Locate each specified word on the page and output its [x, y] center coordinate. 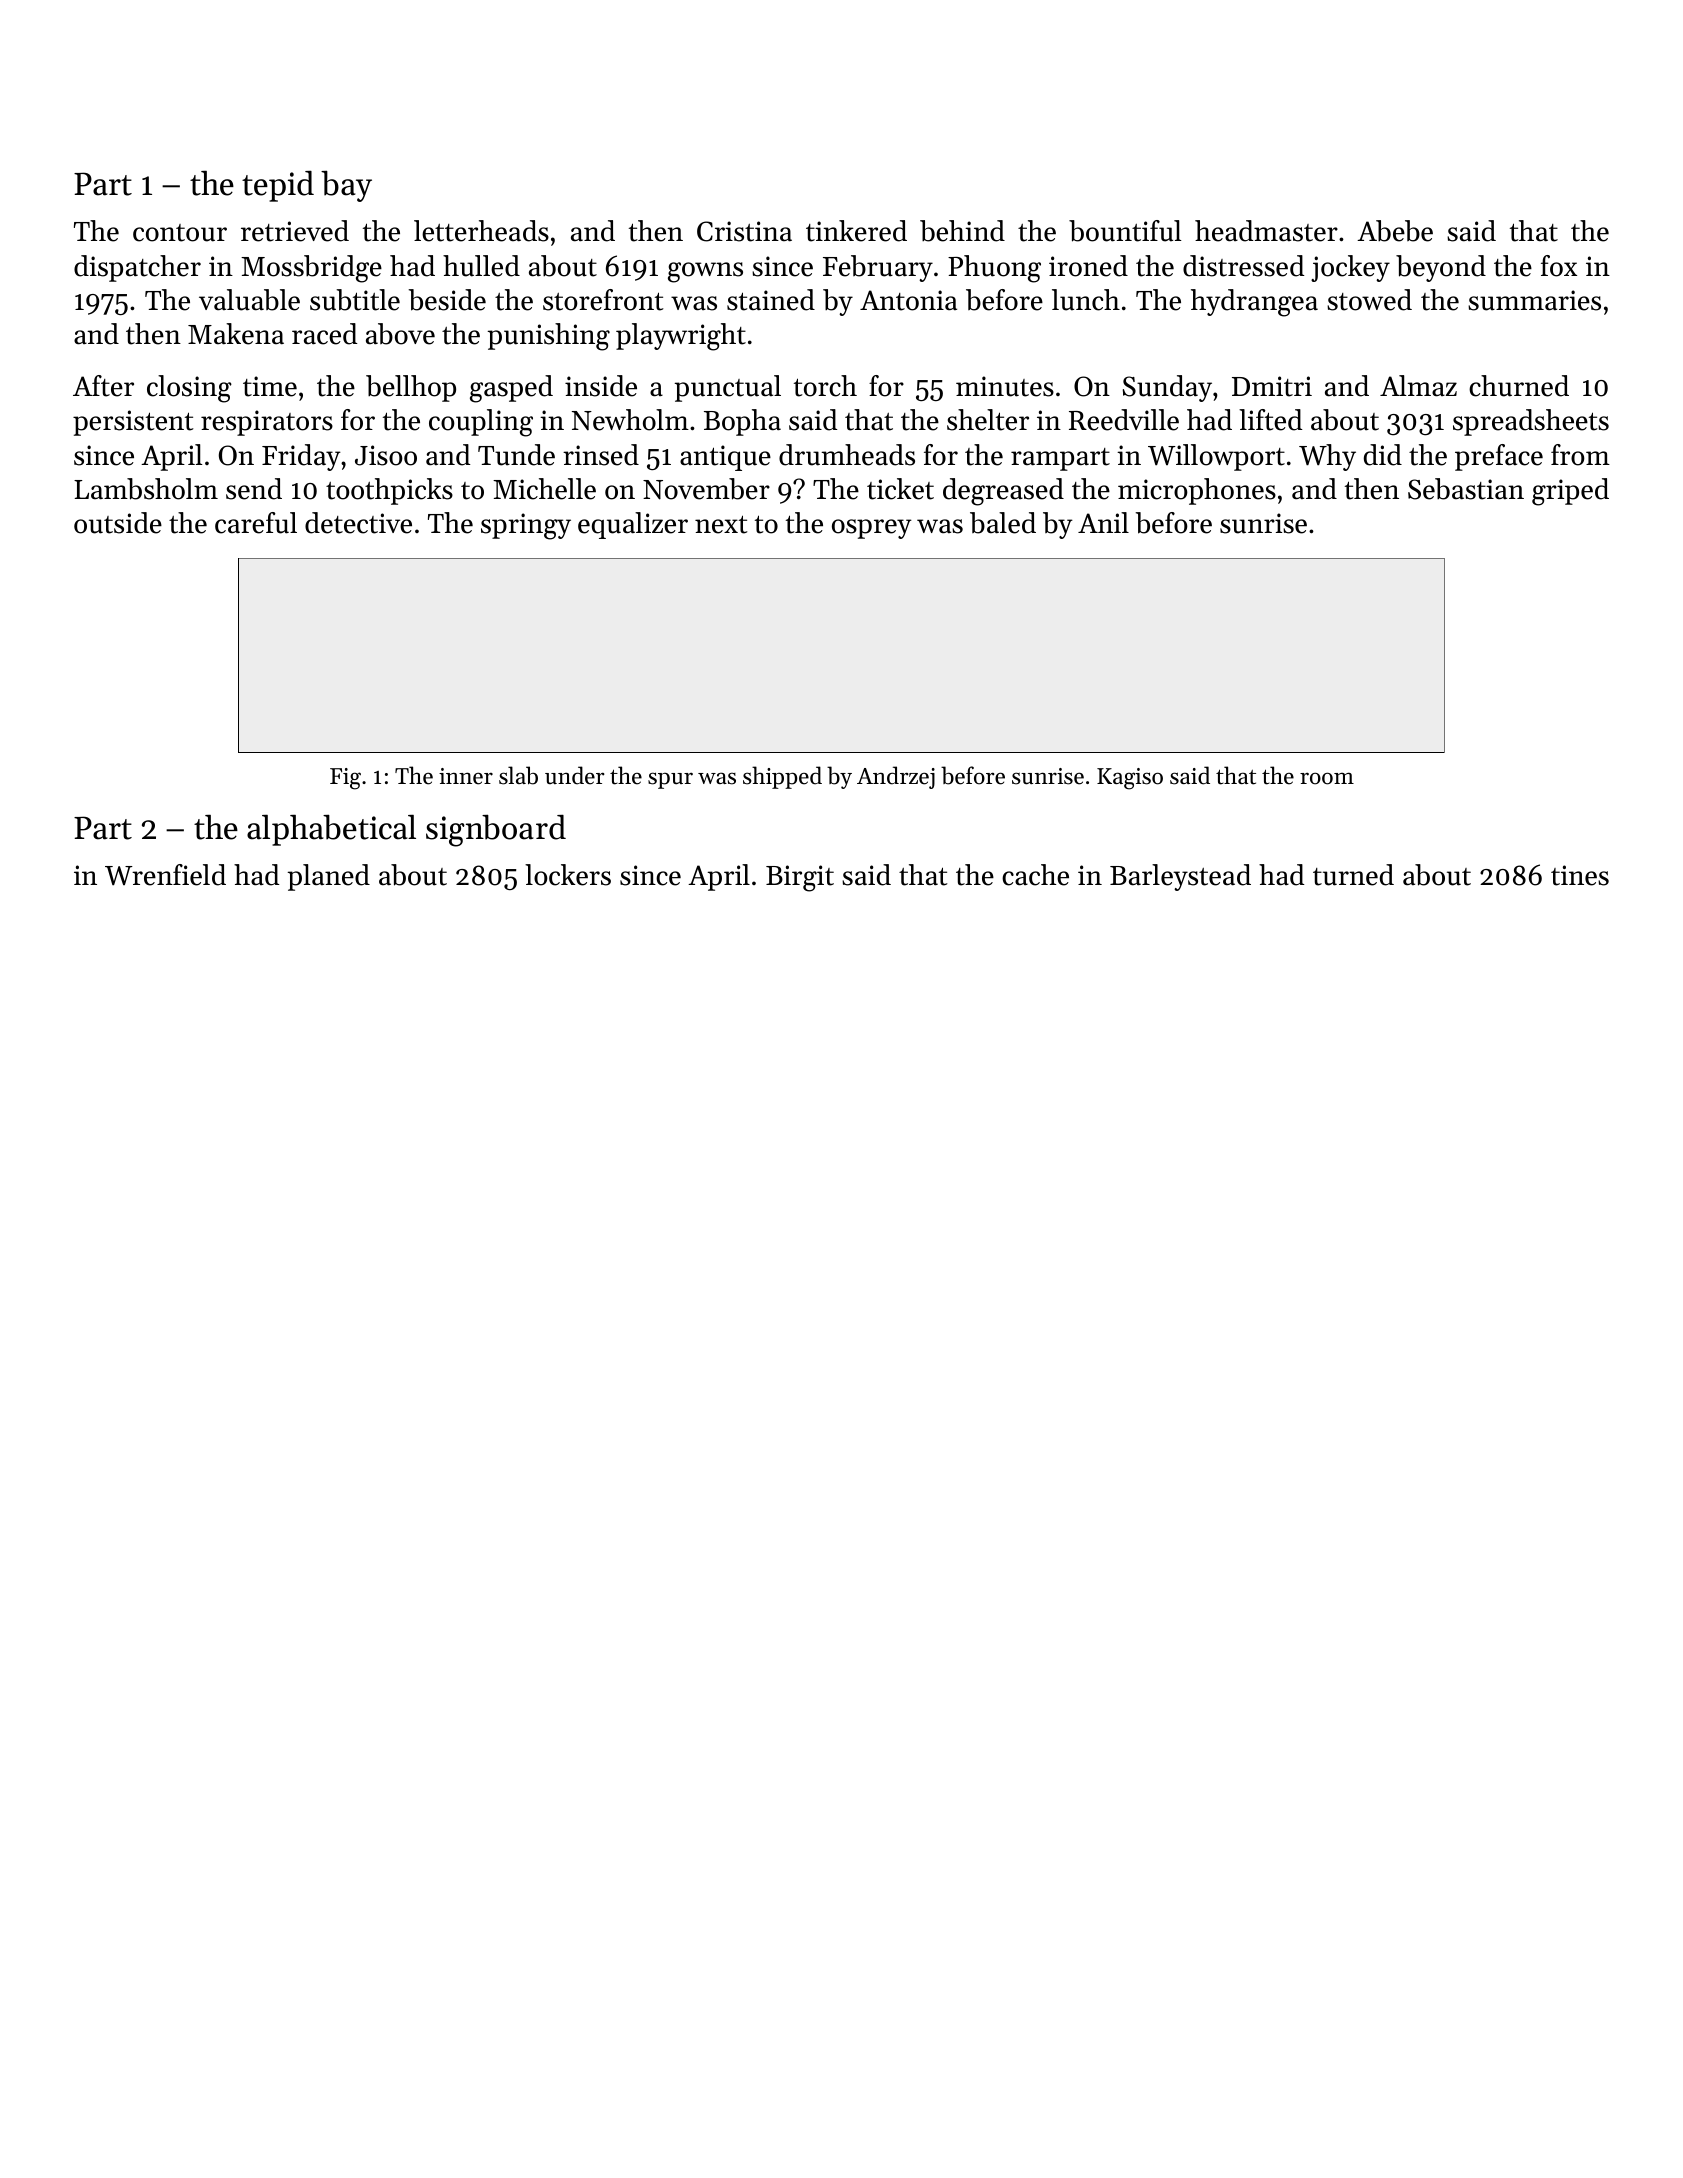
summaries [1534, 300]
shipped [782, 777]
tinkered [856, 231]
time [270, 386]
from [1580, 455]
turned [1353, 875]
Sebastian [1466, 489]
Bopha [742, 422]
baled [1003, 523]
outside [118, 523]
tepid [278, 186]
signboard [496, 831]
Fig [345, 779]
